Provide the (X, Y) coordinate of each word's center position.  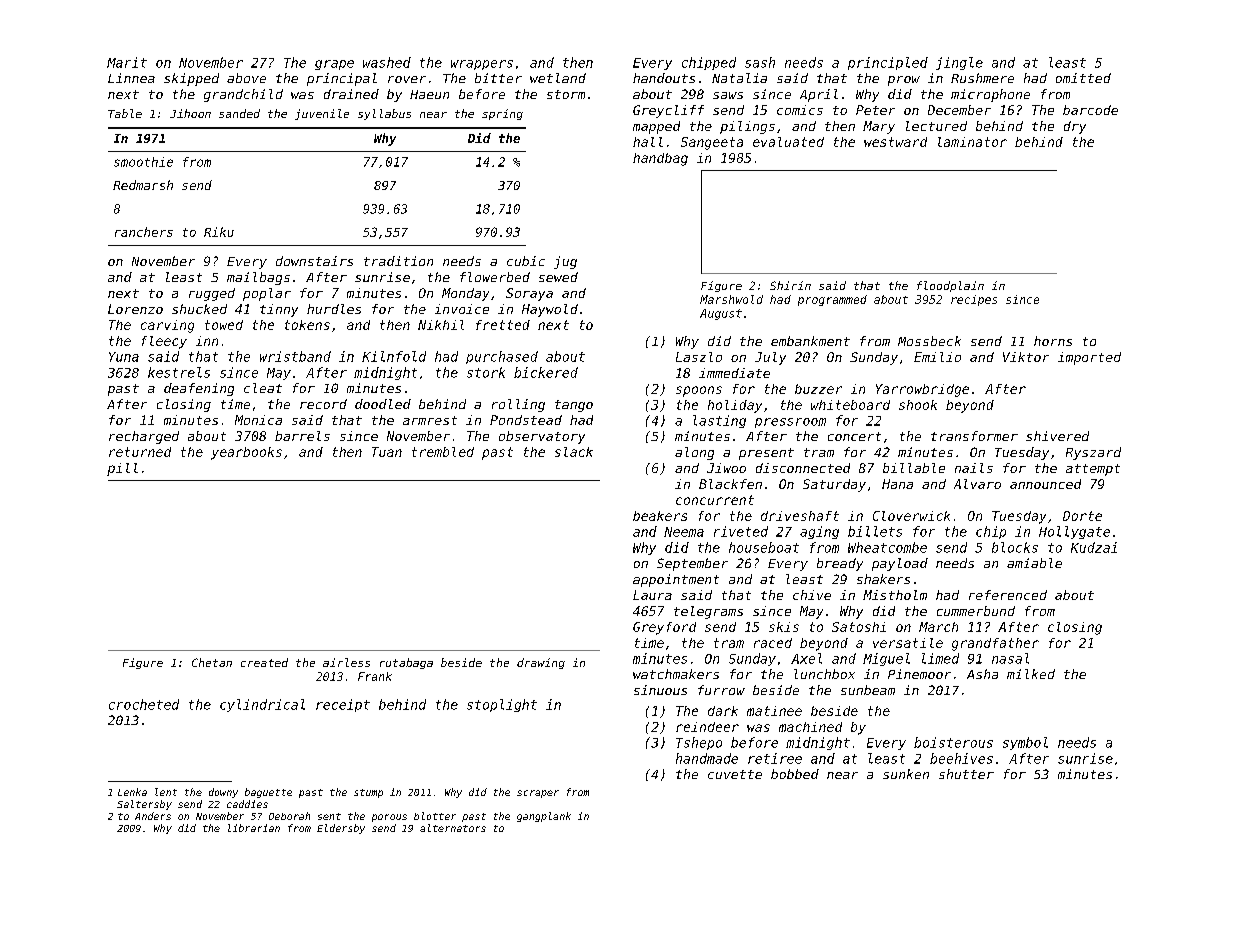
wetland (558, 78)
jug (565, 262)
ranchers (144, 232)
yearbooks (246, 453)
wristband (295, 356)
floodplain (950, 286)
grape (334, 65)
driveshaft (800, 516)
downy (223, 793)
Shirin (790, 285)
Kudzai (1094, 547)
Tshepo (699, 743)
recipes (974, 300)
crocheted (144, 704)
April (819, 95)
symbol (1025, 743)
